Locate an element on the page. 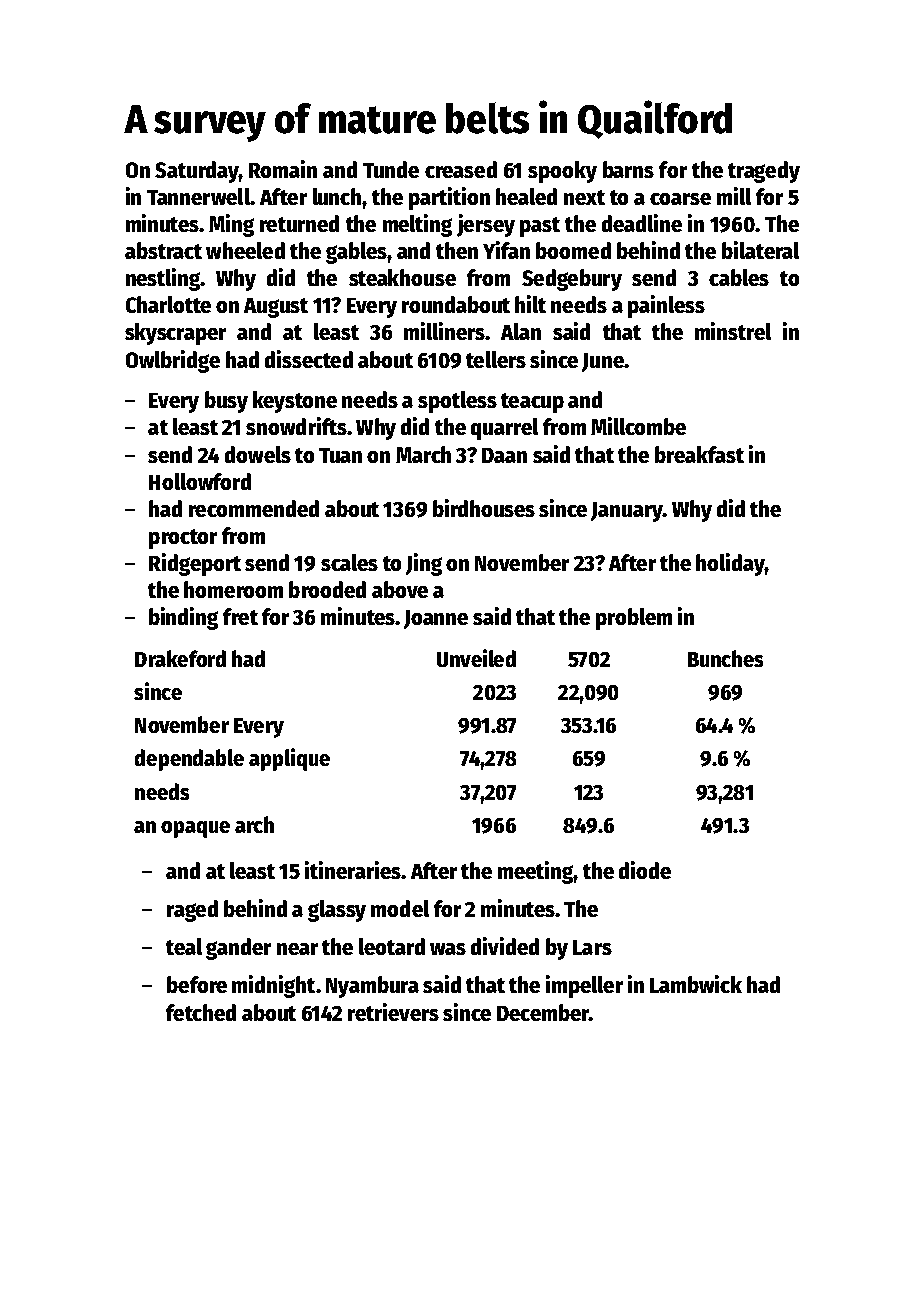  before is located at coordinates (197, 984).
